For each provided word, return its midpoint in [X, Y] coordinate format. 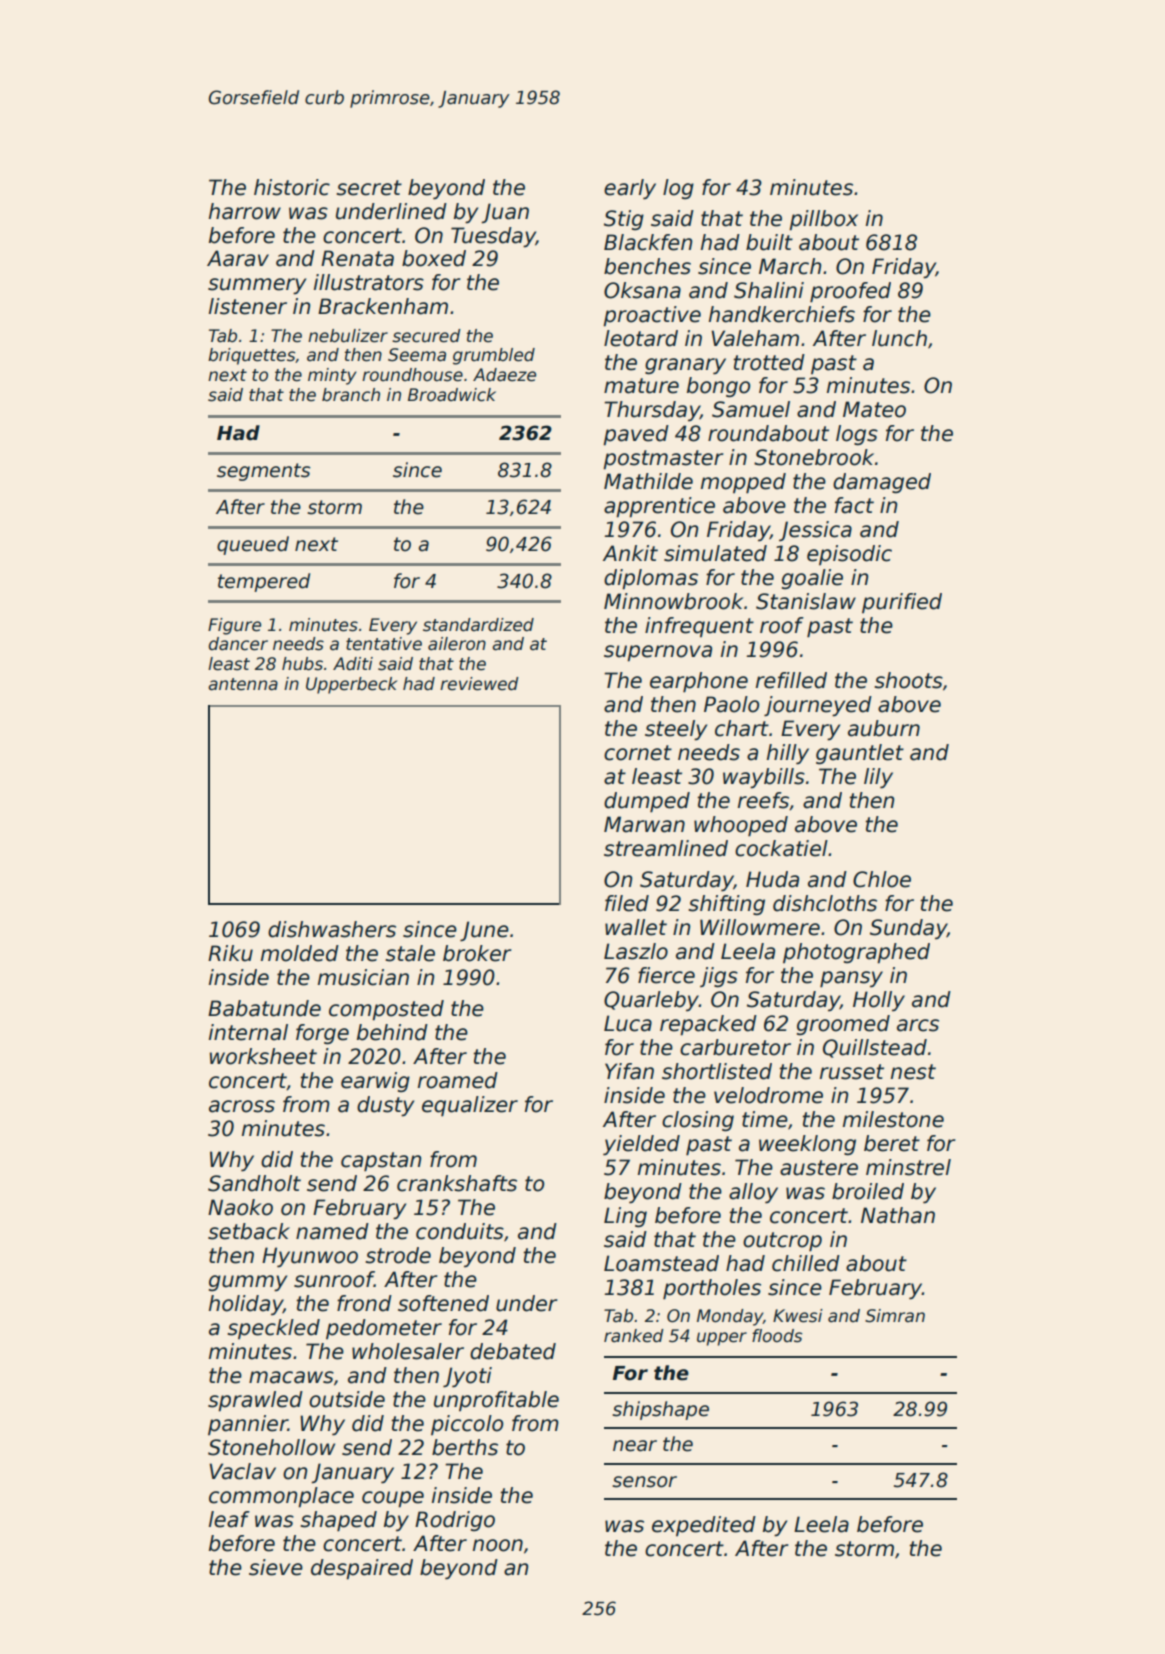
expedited [704, 1526]
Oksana [642, 290]
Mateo [874, 409]
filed [627, 903]
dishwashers [332, 929]
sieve [276, 1567]
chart [742, 728]
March [790, 266]
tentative [384, 644]
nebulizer [348, 336]
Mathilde [648, 481]
